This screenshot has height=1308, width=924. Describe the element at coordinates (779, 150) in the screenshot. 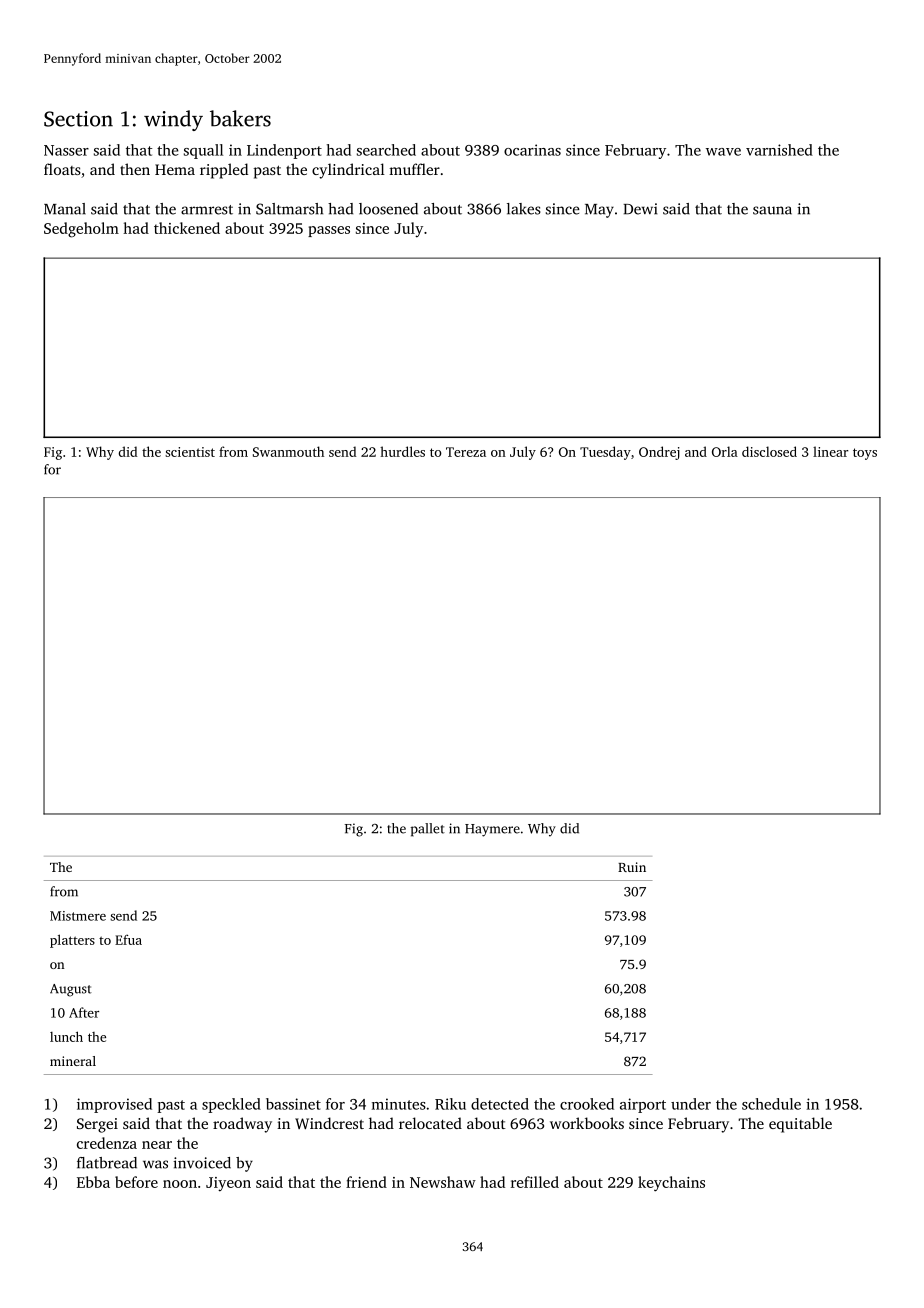

I see `varnished` at that location.
